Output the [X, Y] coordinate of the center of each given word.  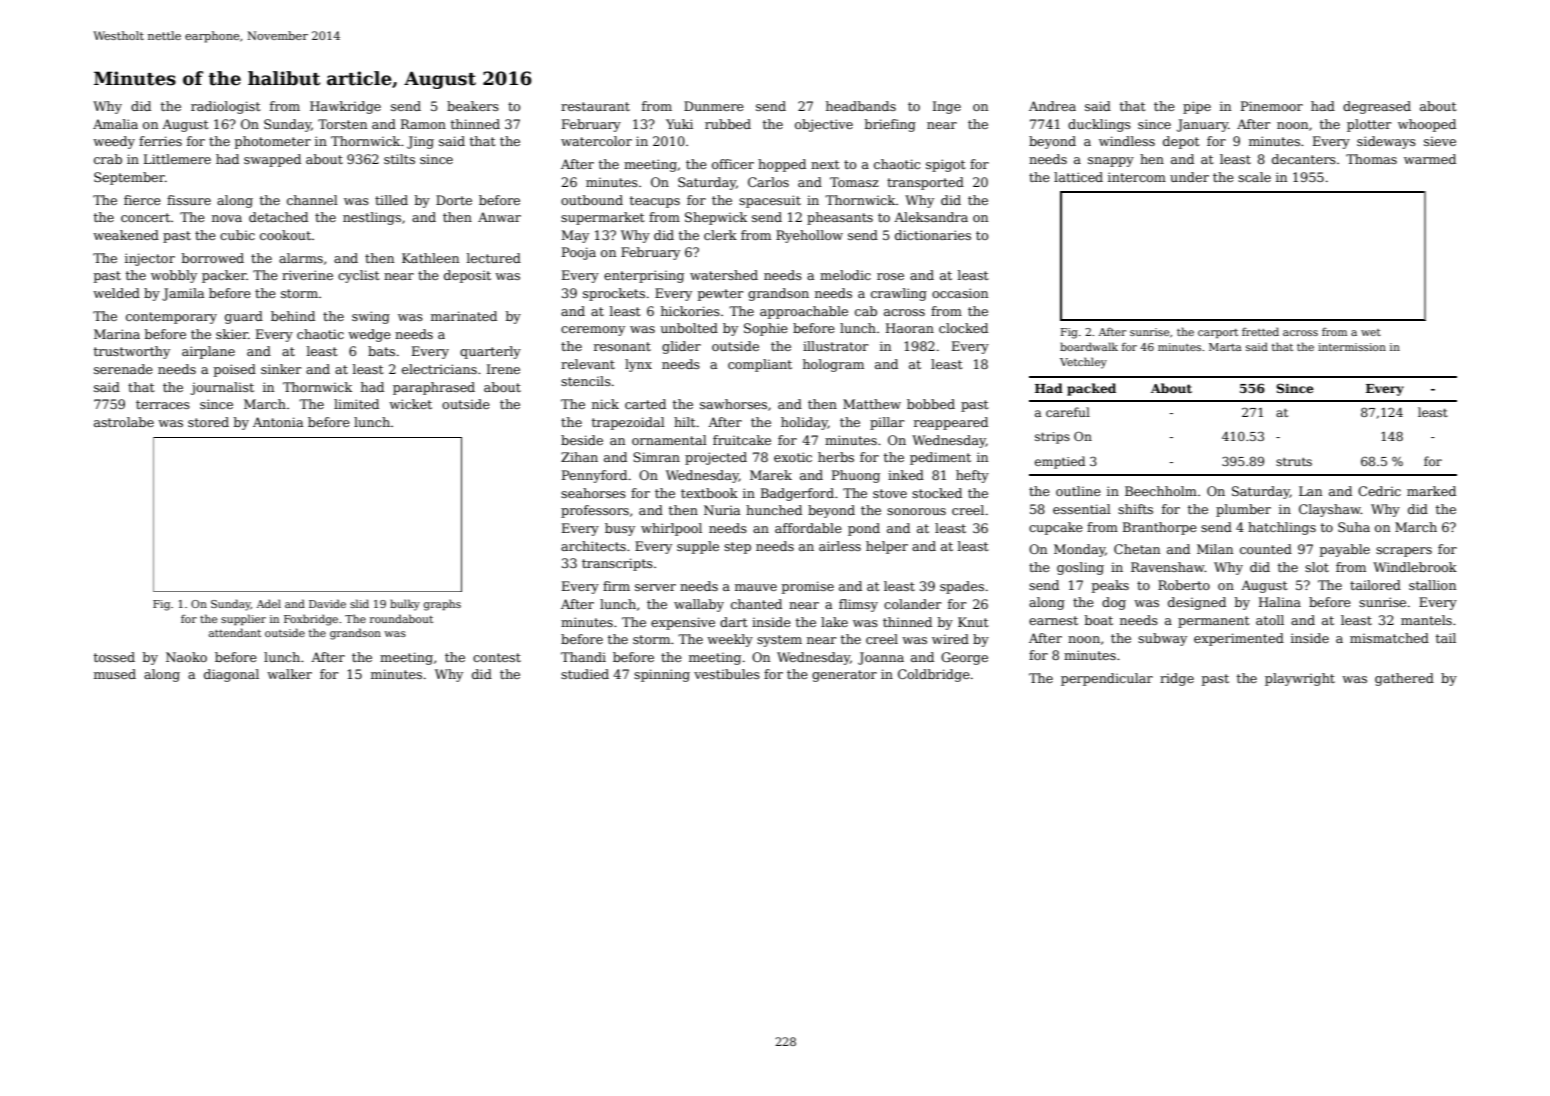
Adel [269, 603]
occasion [960, 293]
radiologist [226, 107]
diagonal [231, 675]
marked [1431, 491]
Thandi [583, 657]
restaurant [595, 106]
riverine [307, 275]
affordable [808, 528]
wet [1371, 332]
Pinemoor [1272, 106]
